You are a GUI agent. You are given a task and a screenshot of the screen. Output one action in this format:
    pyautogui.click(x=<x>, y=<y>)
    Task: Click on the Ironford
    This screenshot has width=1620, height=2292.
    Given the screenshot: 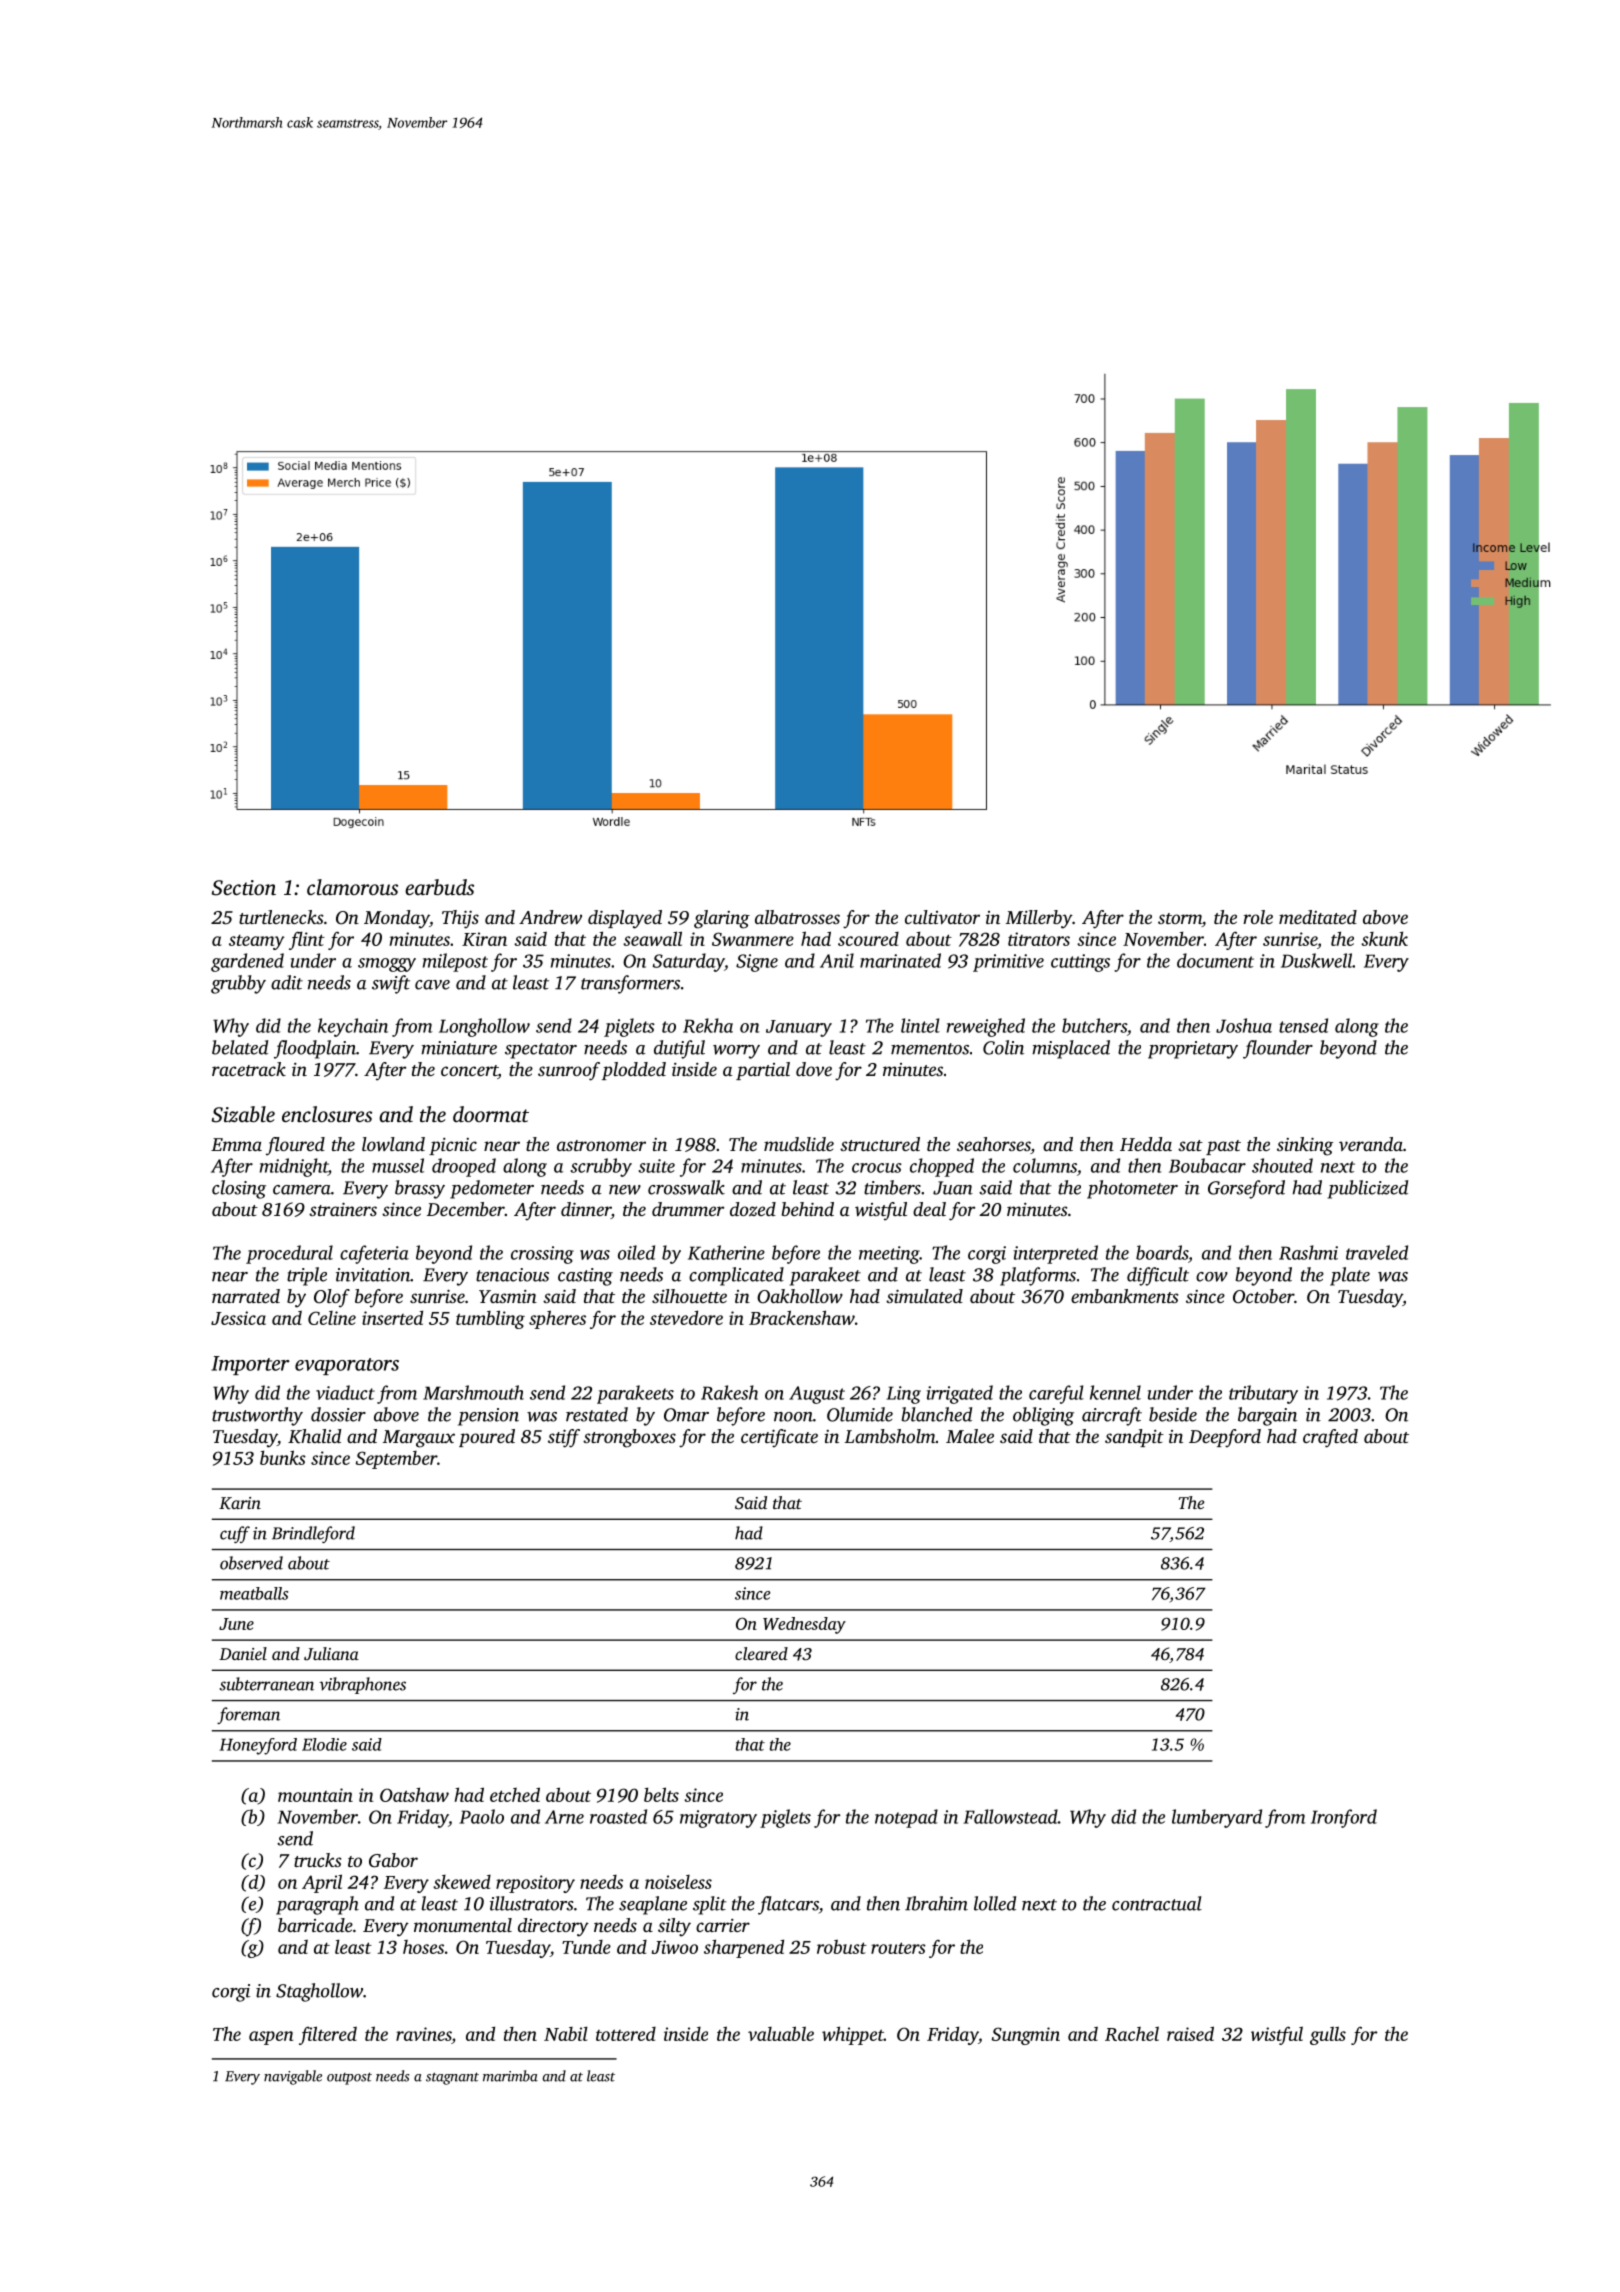 What is the action you would take?
    pyautogui.click(x=1344, y=1818)
